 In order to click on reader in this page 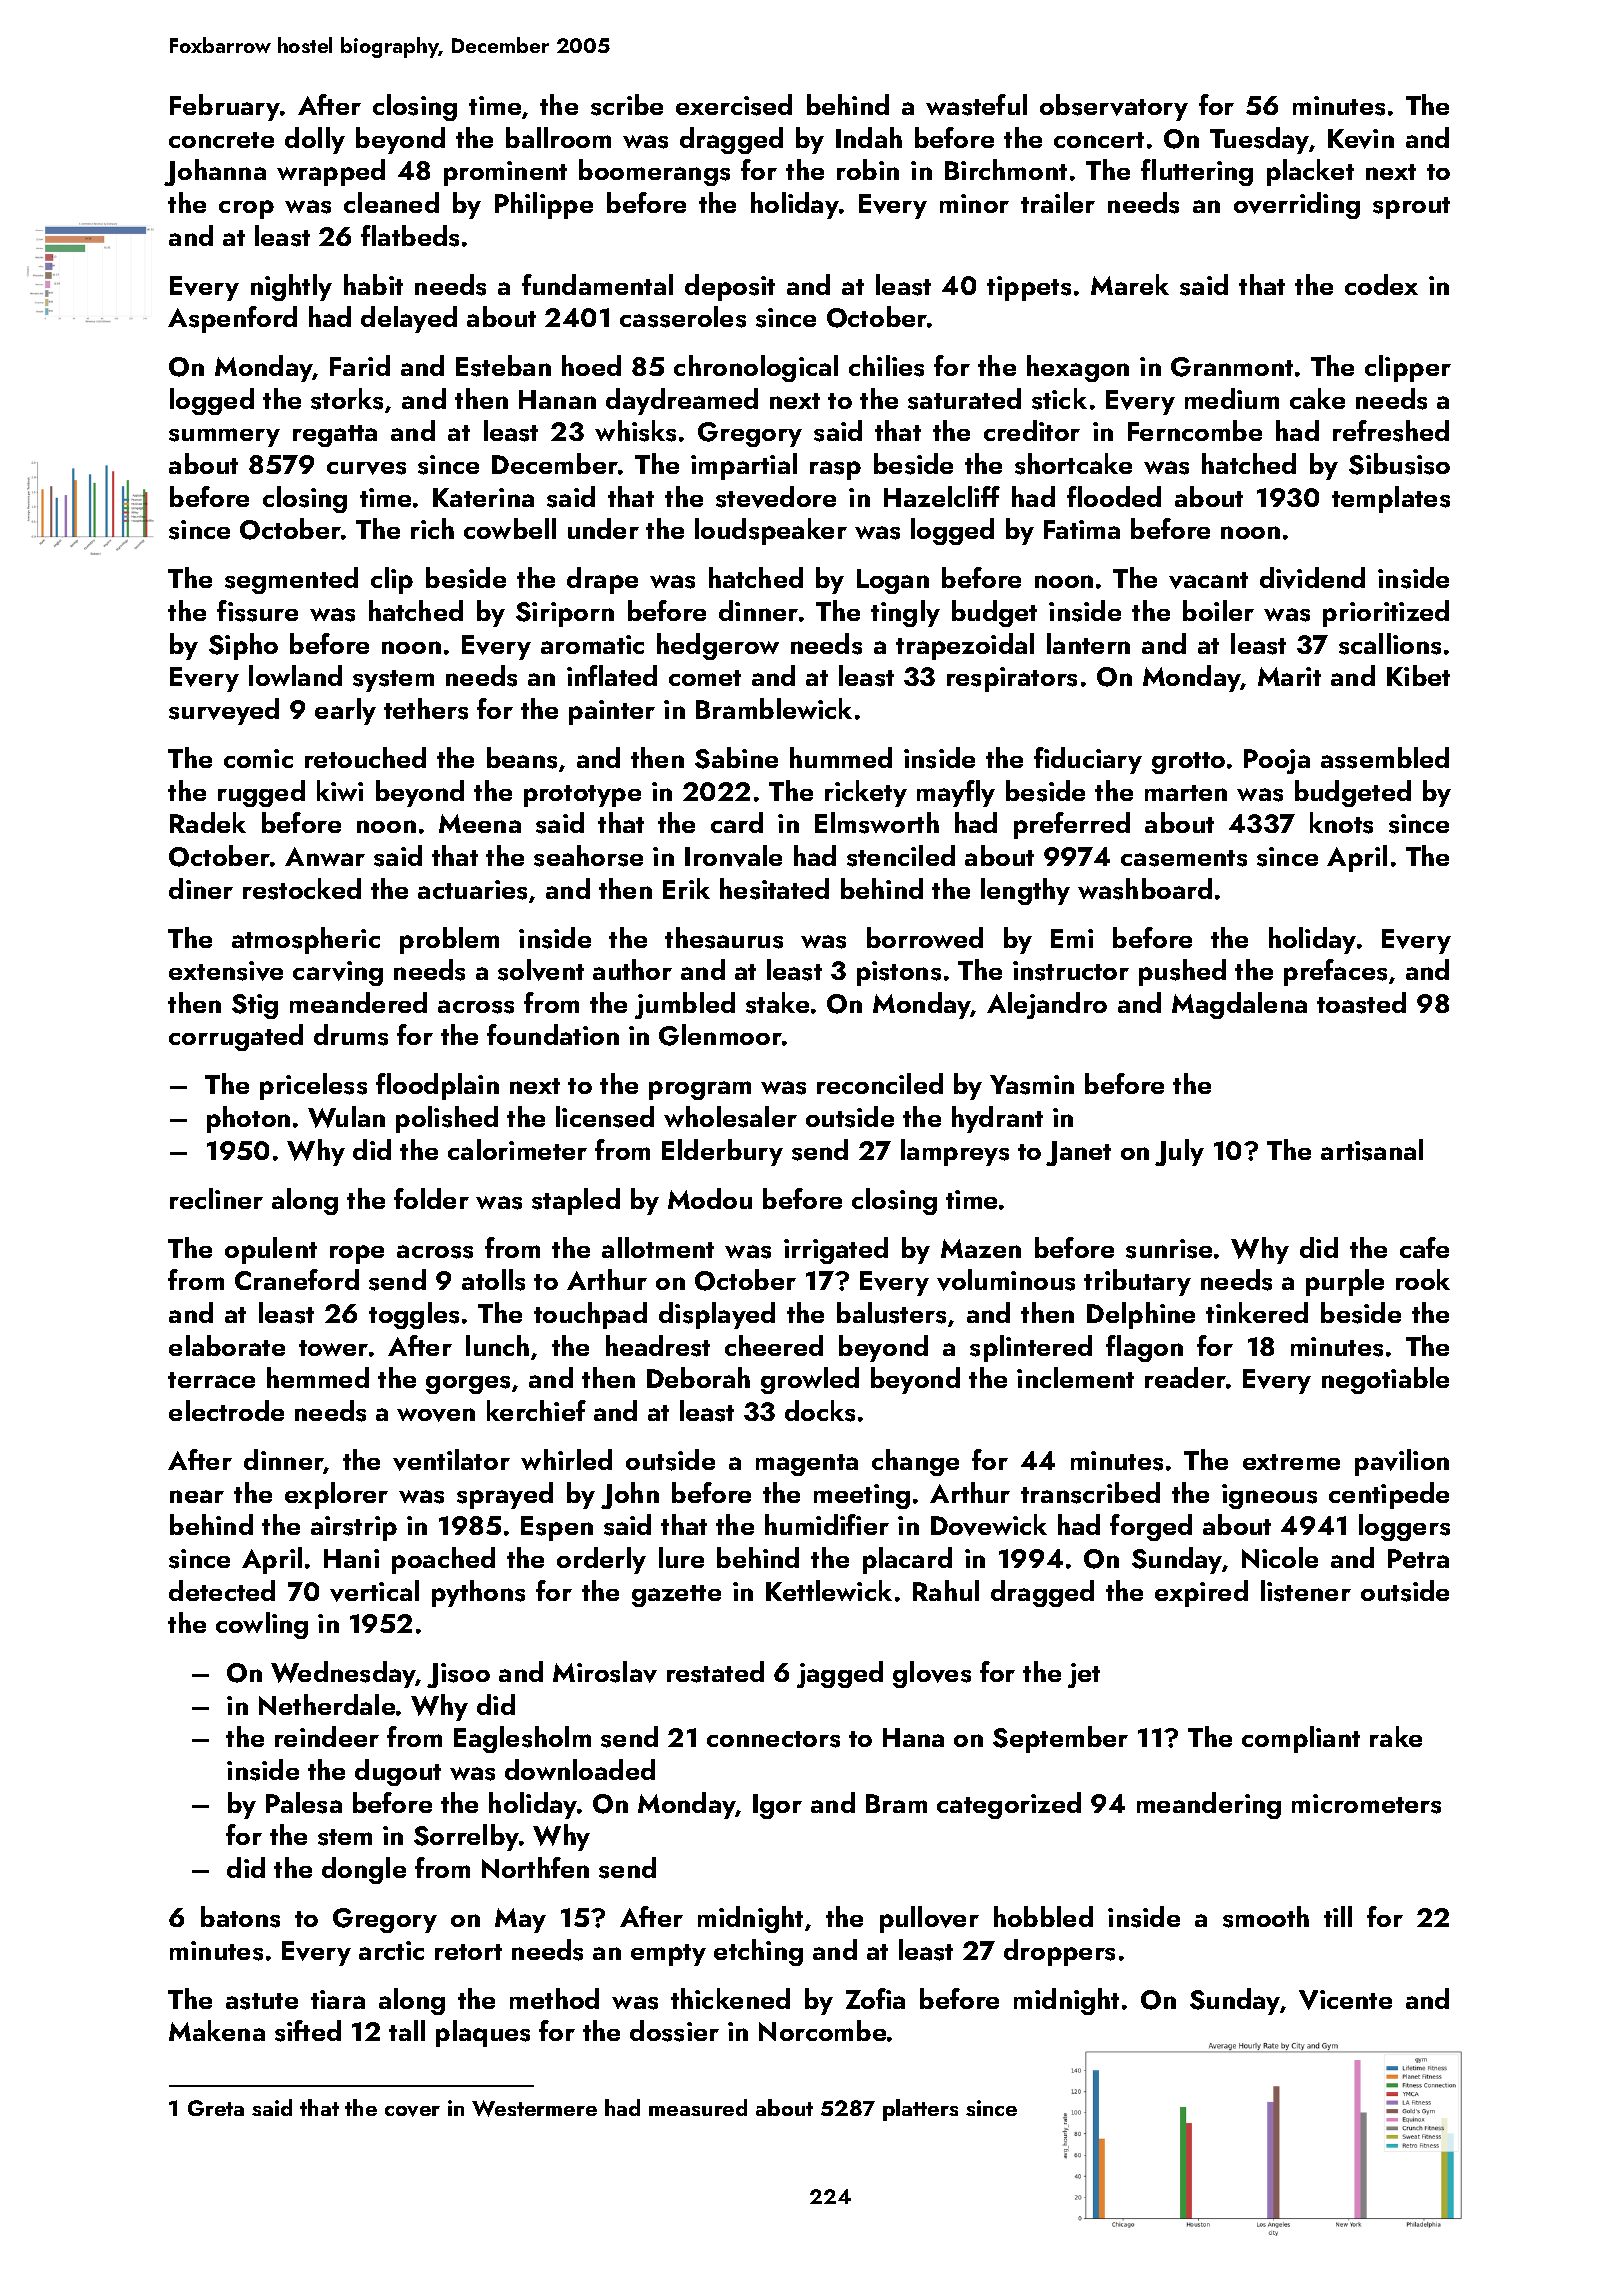, I will do `click(1185, 1377)`.
